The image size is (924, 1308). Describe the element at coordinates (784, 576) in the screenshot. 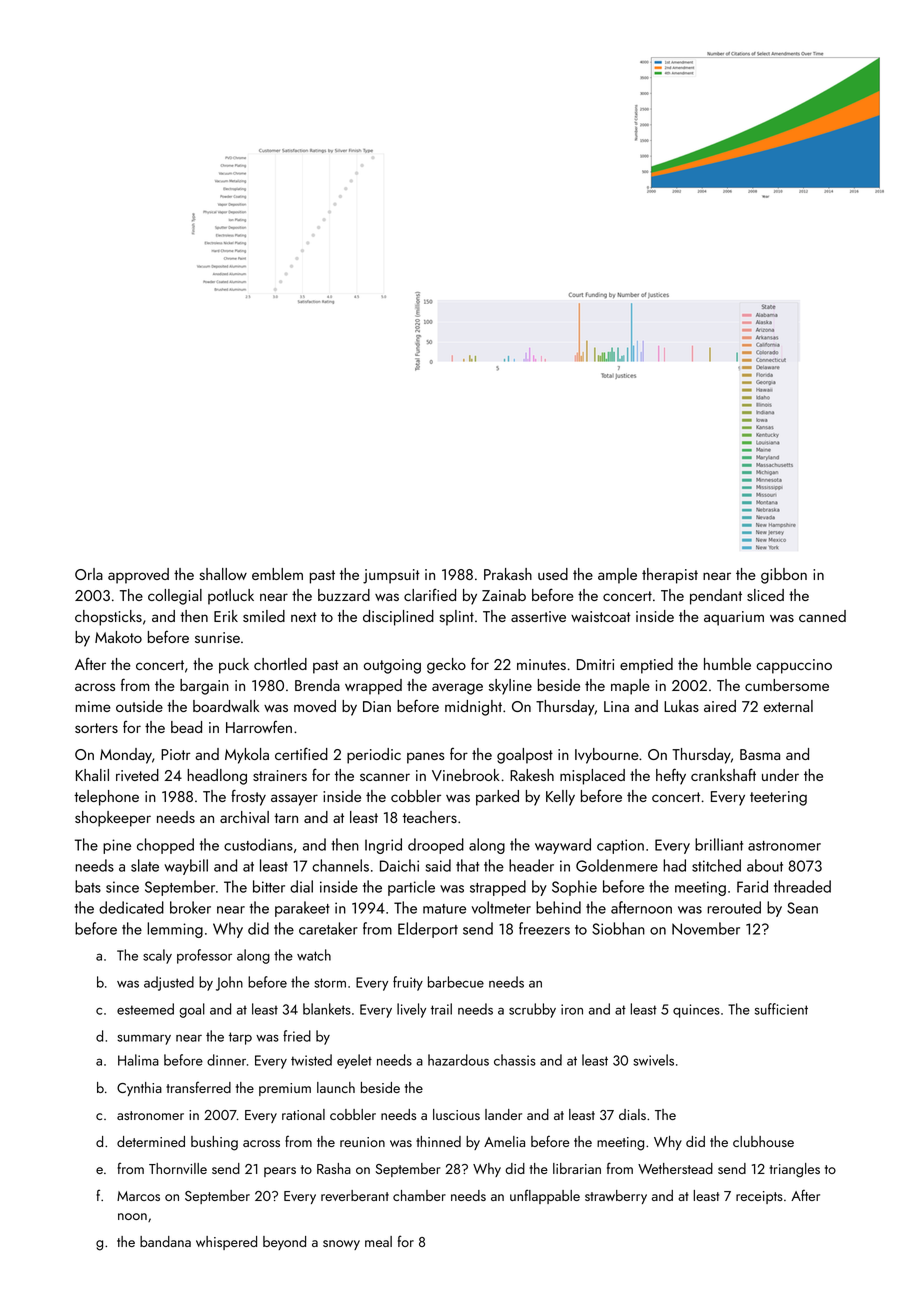

I see `gibbon` at that location.
